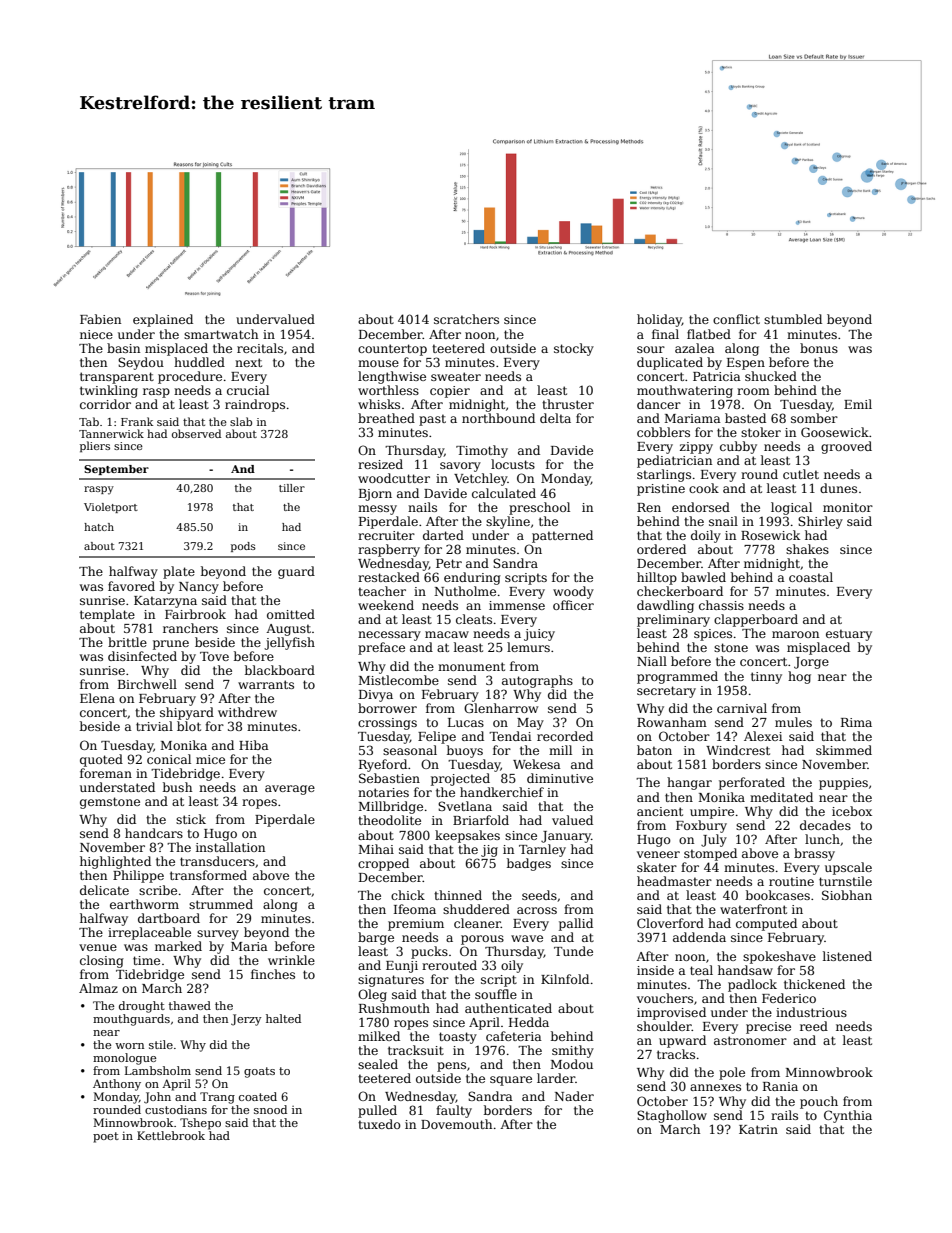 The image size is (952, 1233). Describe the element at coordinates (472, 578) in the screenshot. I see `enduring` at that location.
